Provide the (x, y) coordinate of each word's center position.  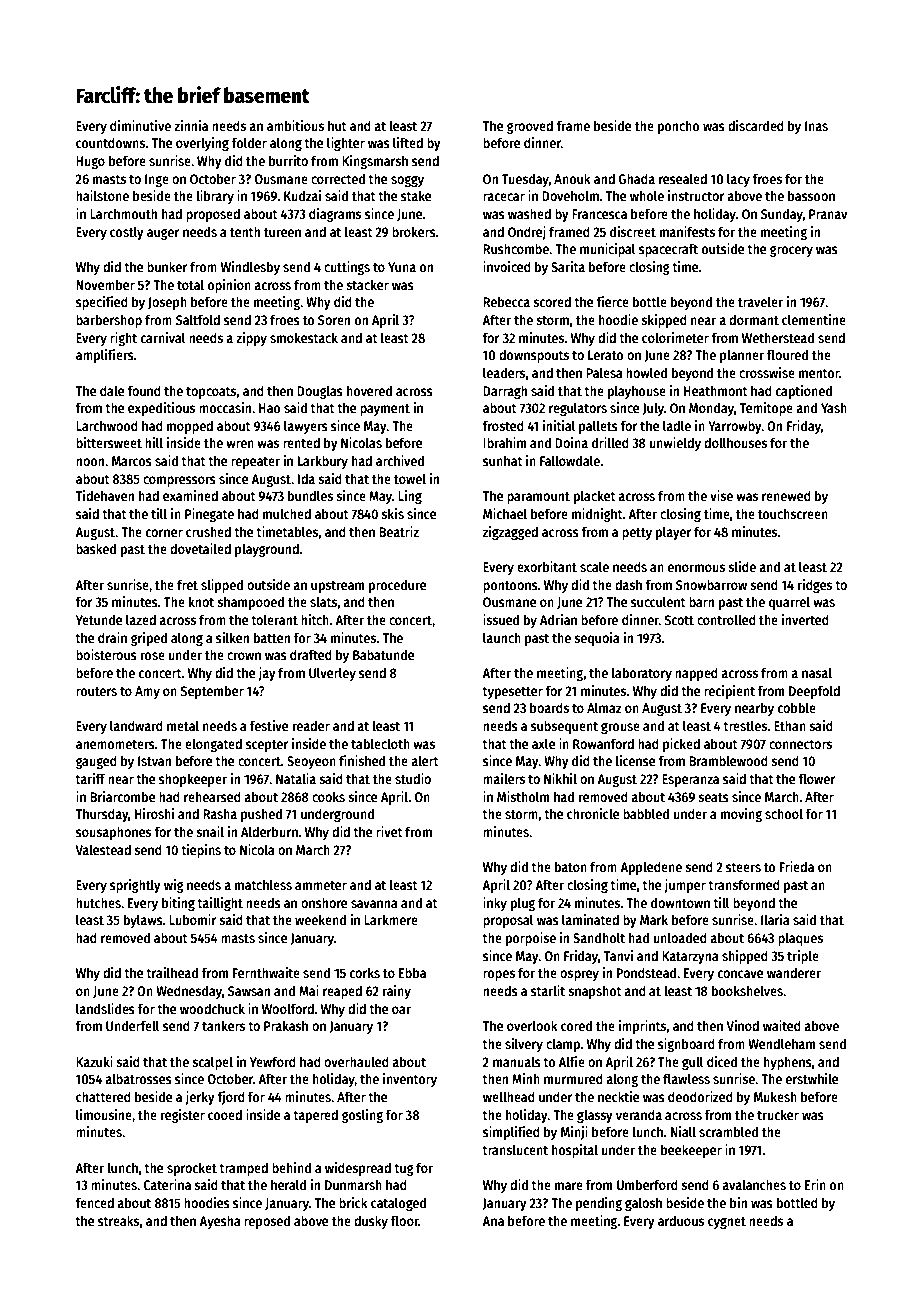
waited (782, 1025)
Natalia (296, 778)
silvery (524, 1045)
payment (385, 410)
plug (523, 904)
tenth (245, 231)
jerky (200, 1098)
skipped (664, 321)
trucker (778, 1114)
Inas (816, 126)
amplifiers (105, 356)
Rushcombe (516, 248)
